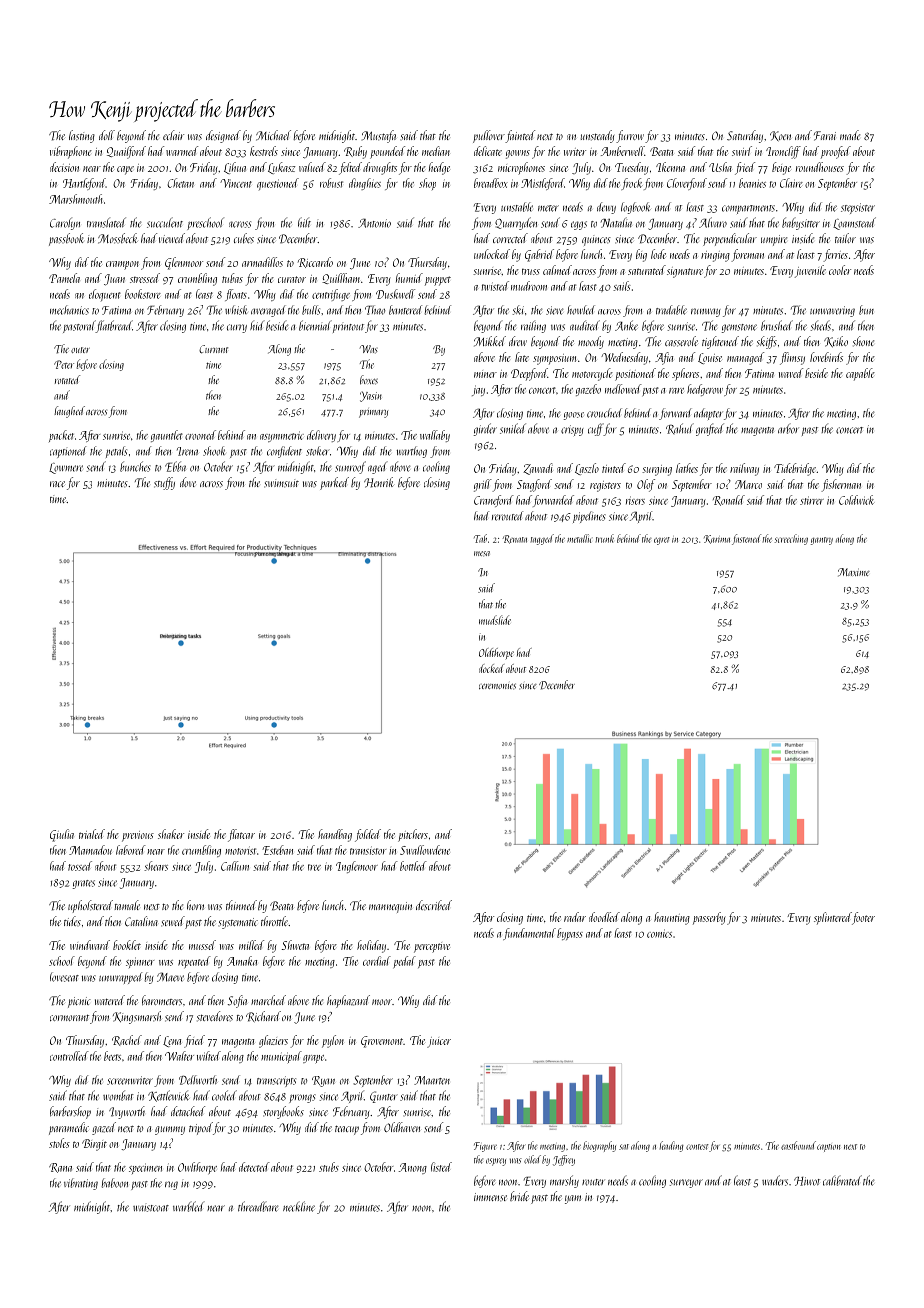 The width and height of the screenshot is (924, 1308). What do you see at coordinates (390, 907) in the screenshot?
I see `mannequin` at bounding box center [390, 907].
